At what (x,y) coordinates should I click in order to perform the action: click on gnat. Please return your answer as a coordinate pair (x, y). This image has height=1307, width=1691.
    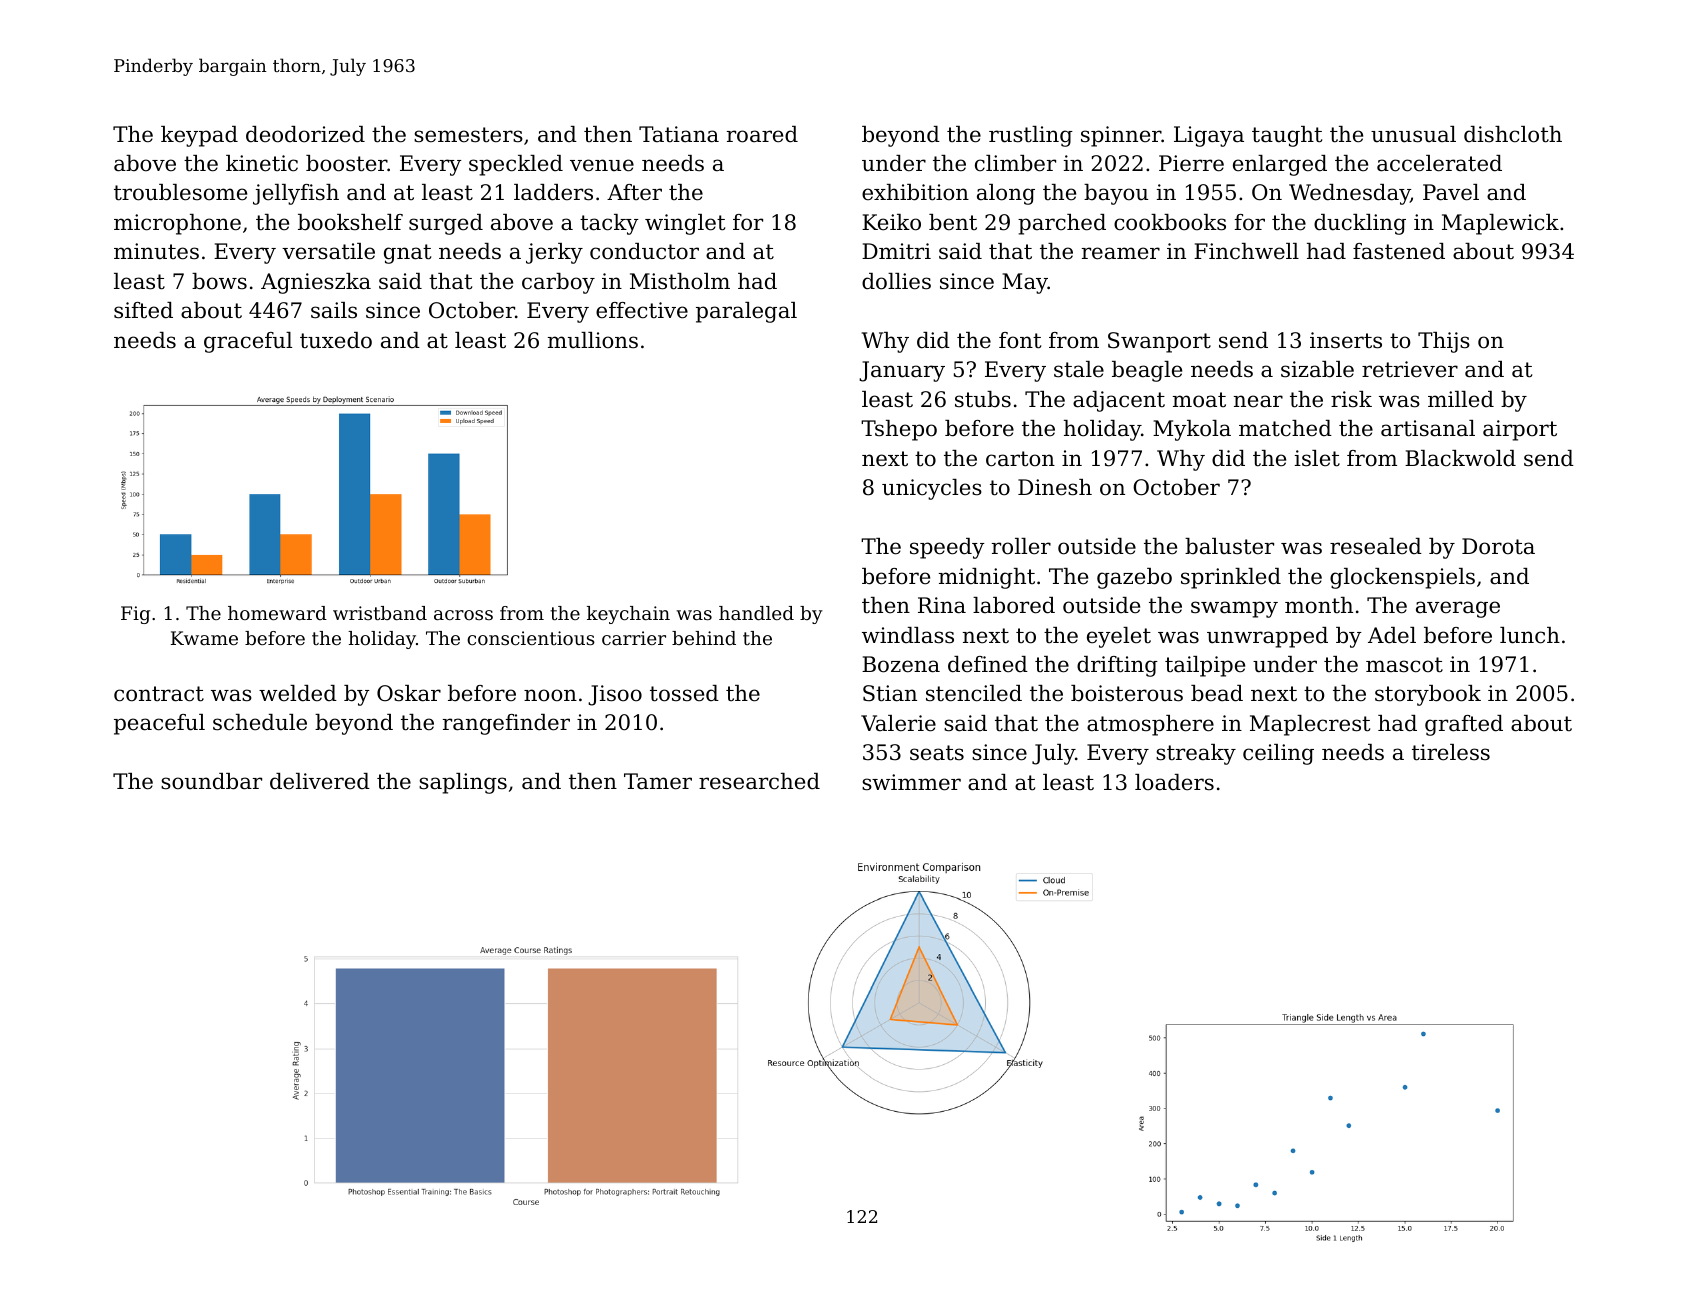
    Looking at the image, I should click on (407, 254).
